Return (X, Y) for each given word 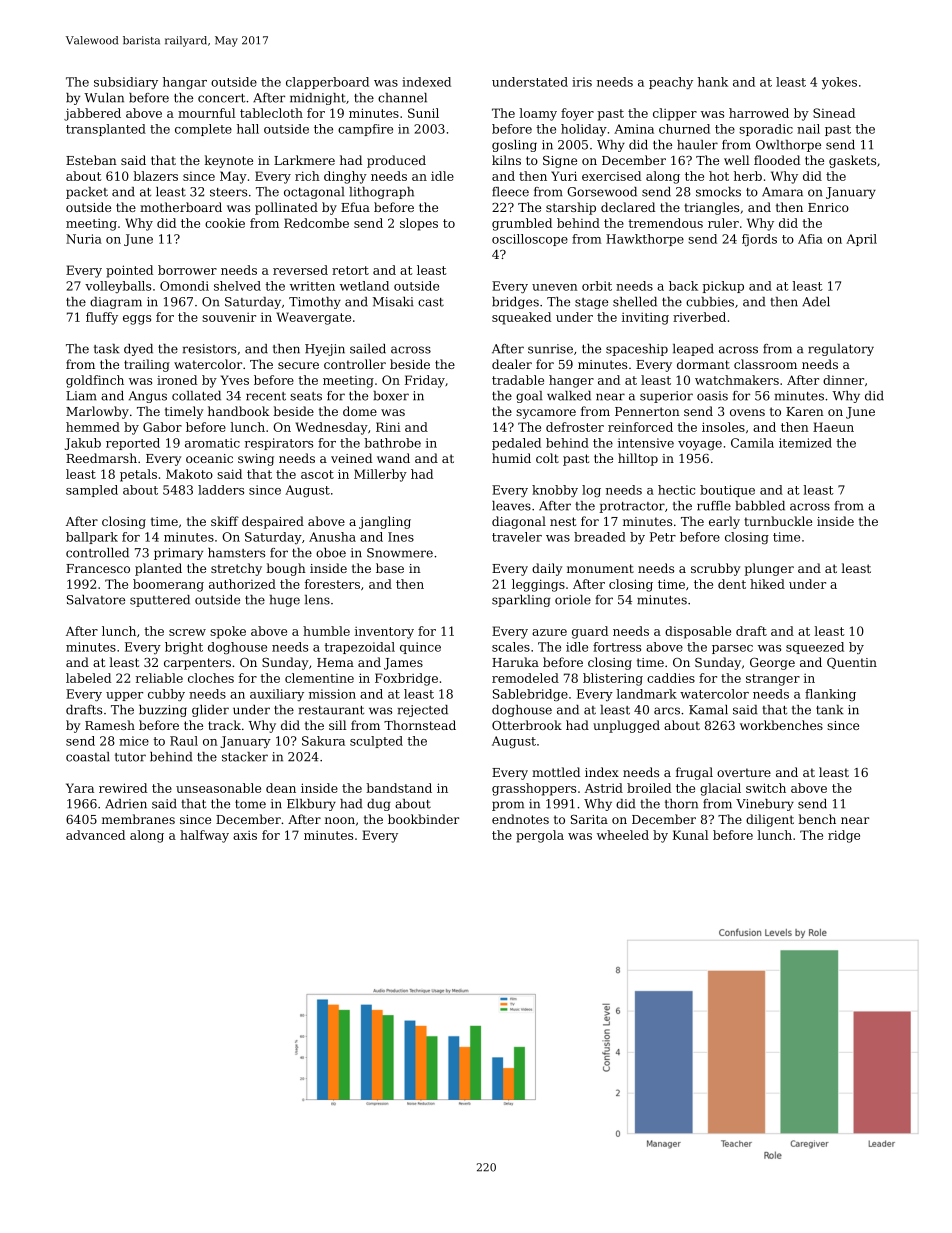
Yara (80, 788)
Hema (335, 662)
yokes (839, 83)
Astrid (604, 788)
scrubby (715, 569)
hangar (185, 83)
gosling (514, 146)
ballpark (92, 538)
